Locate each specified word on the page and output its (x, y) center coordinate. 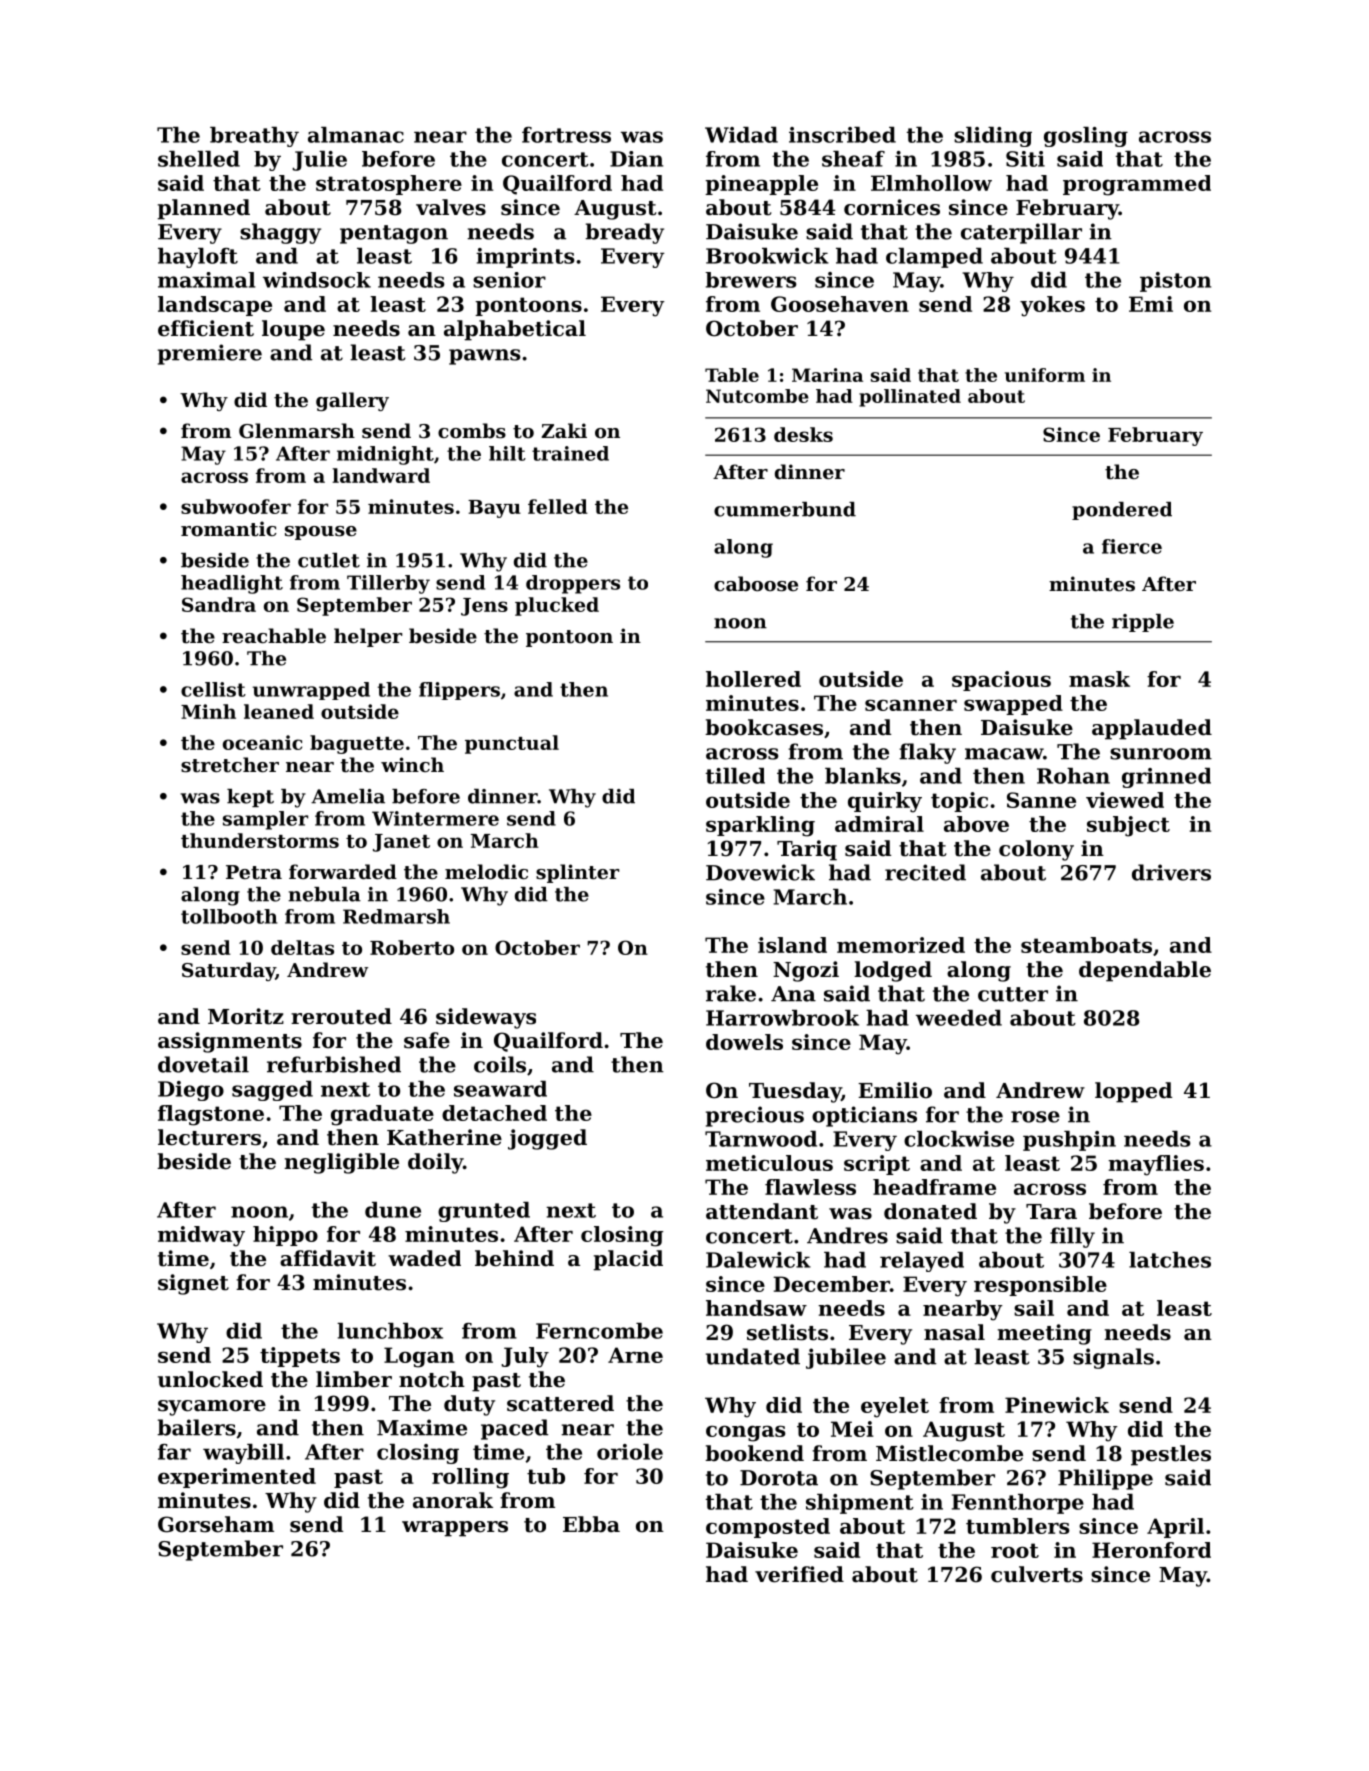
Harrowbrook (782, 1018)
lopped (1133, 1092)
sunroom (1161, 754)
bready (624, 233)
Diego (191, 1091)
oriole (630, 1452)
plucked (557, 606)
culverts (1037, 1574)
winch (412, 764)
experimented (237, 1478)
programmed (1137, 185)
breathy (254, 137)
